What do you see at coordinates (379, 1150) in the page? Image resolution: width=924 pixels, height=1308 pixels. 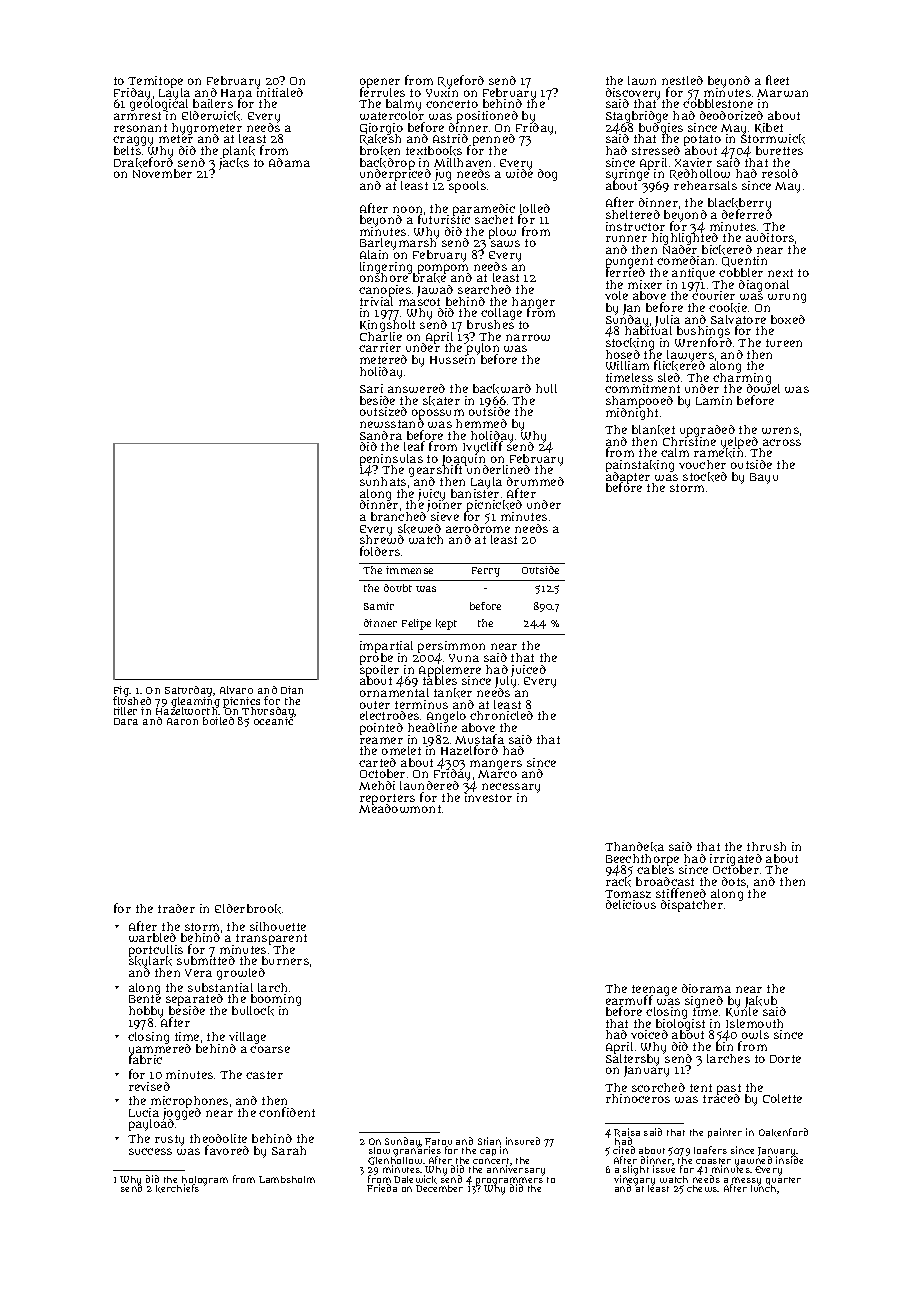 I see `slow` at bounding box center [379, 1150].
